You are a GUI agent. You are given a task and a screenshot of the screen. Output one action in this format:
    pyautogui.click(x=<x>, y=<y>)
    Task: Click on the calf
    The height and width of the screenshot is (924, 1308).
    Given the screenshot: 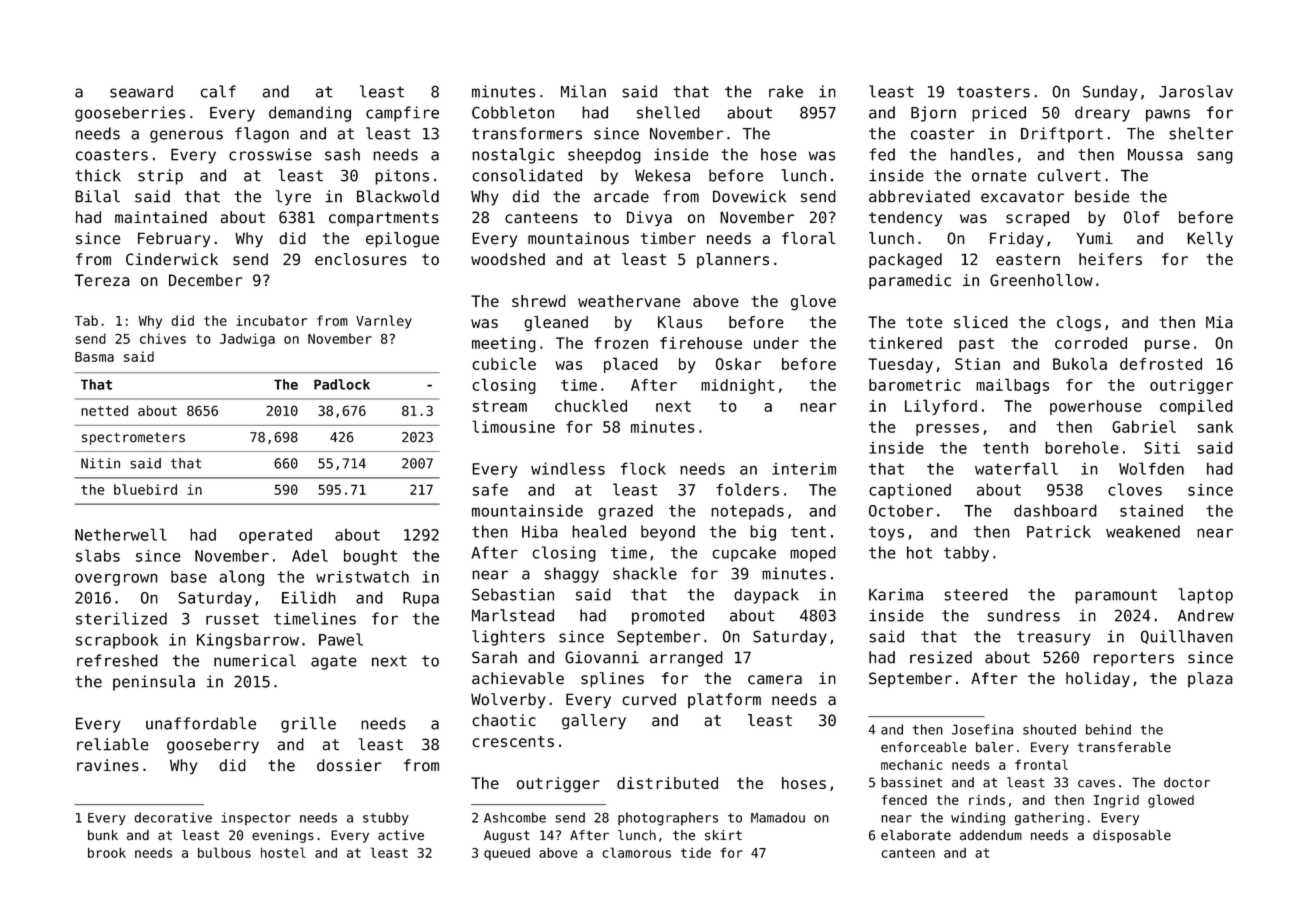 What is the action you would take?
    pyautogui.click(x=218, y=91)
